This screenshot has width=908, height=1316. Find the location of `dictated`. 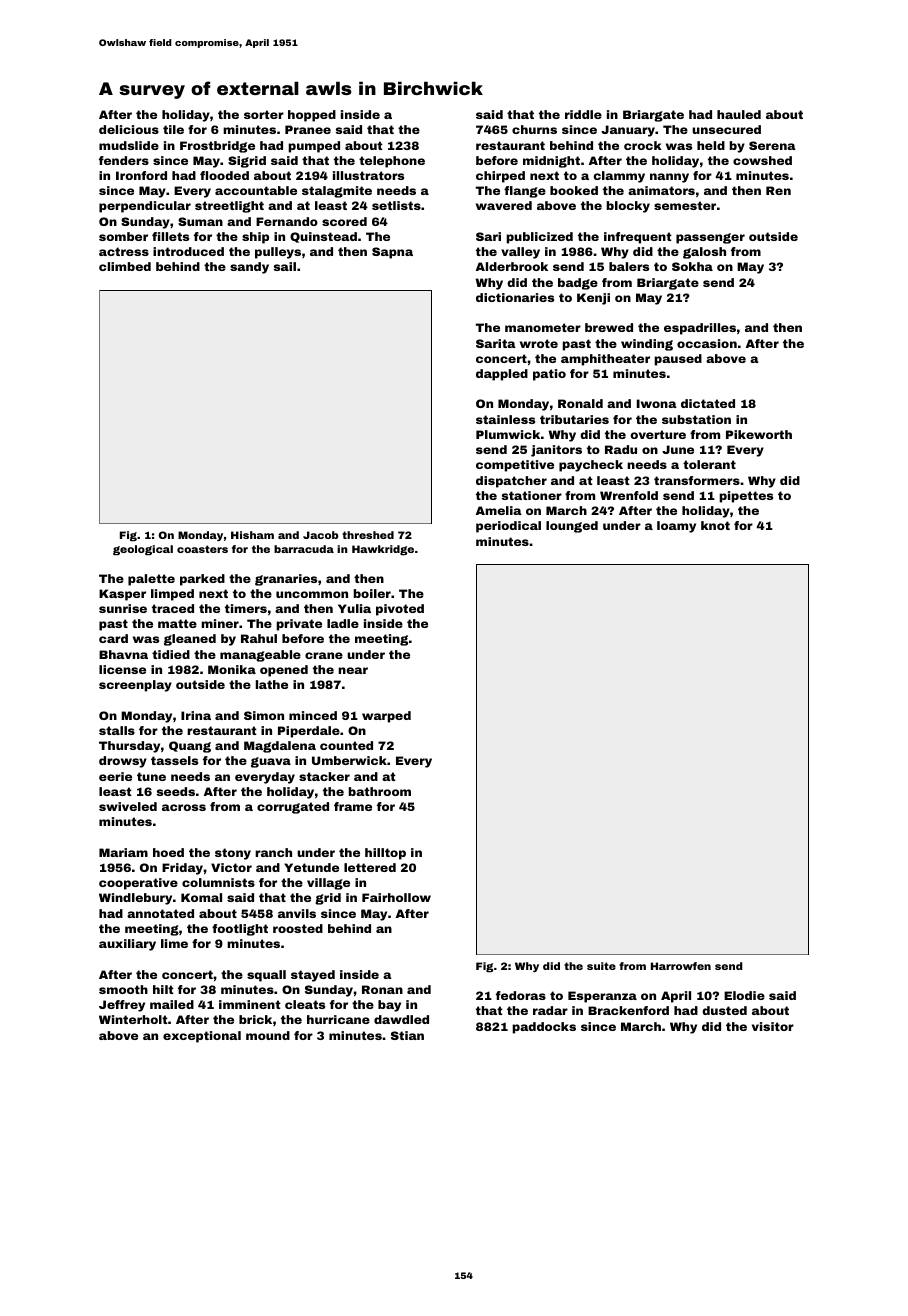

dictated is located at coordinates (708, 403).
